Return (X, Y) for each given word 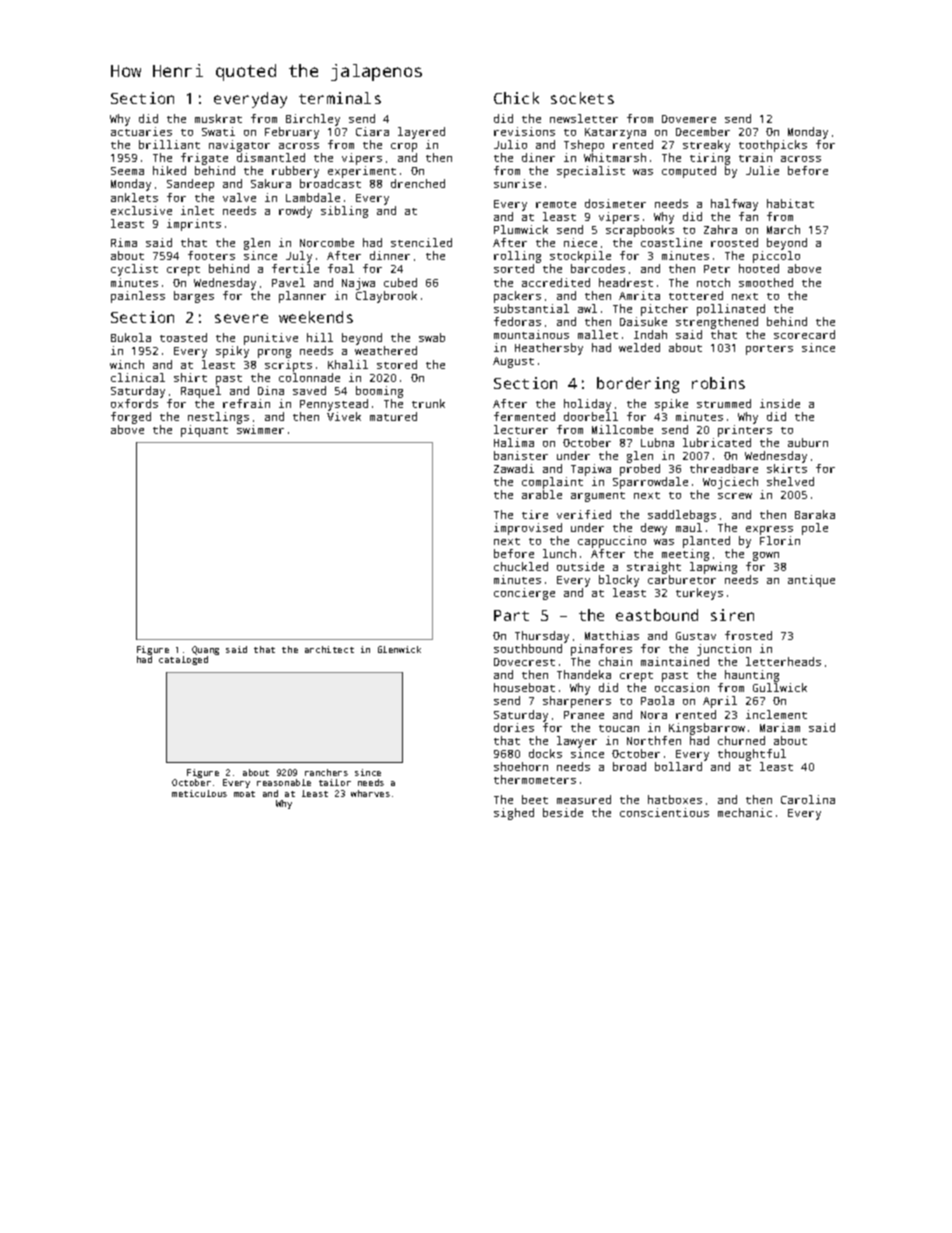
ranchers (326, 772)
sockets (582, 98)
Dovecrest (524, 662)
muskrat (218, 118)
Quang (205, 650)
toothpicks (773, 146)
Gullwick (780, 687)
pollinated (731, 310)
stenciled (421, 242)
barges (194, 297)
